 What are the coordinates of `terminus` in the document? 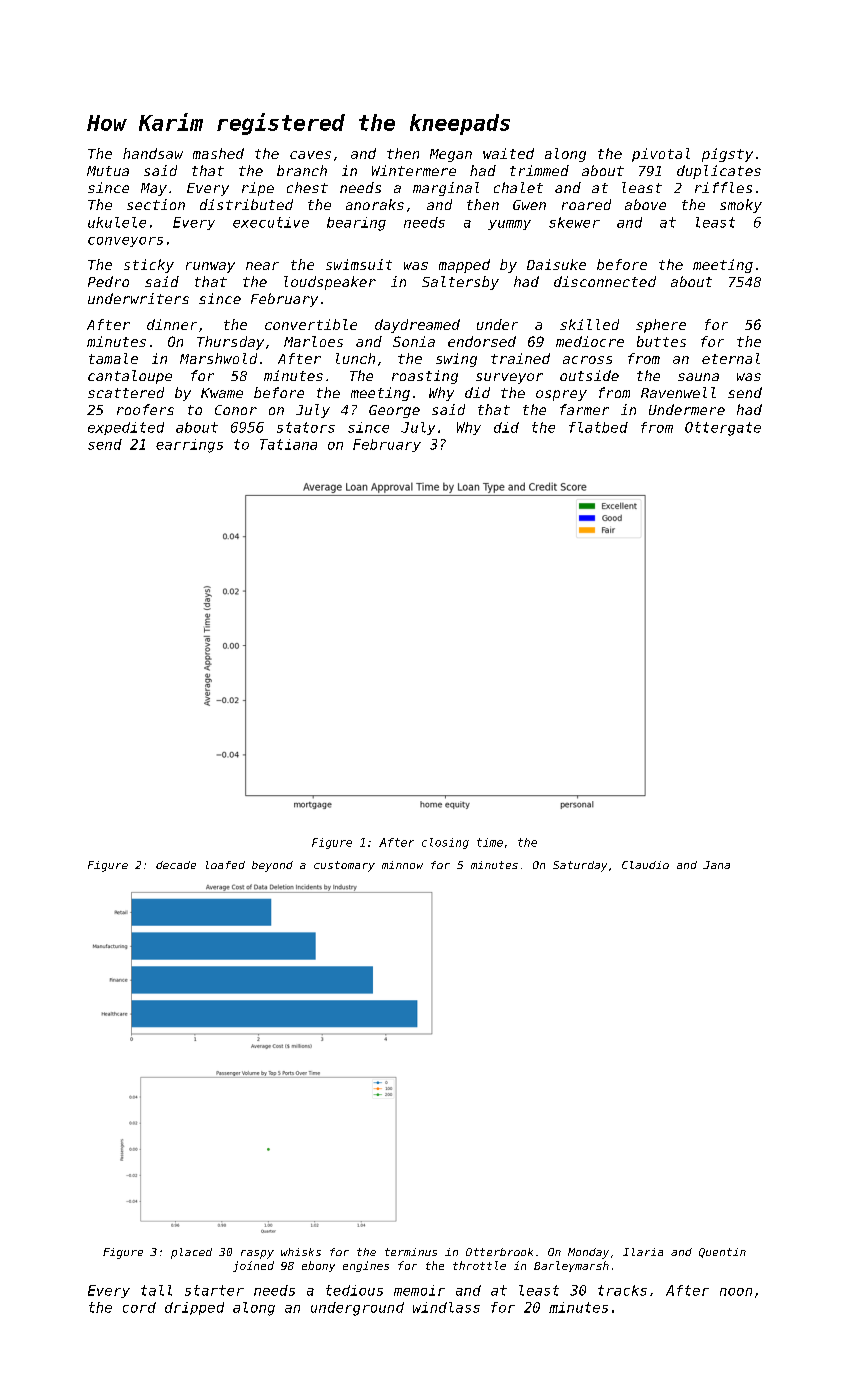 It's located at (411, 1252).
